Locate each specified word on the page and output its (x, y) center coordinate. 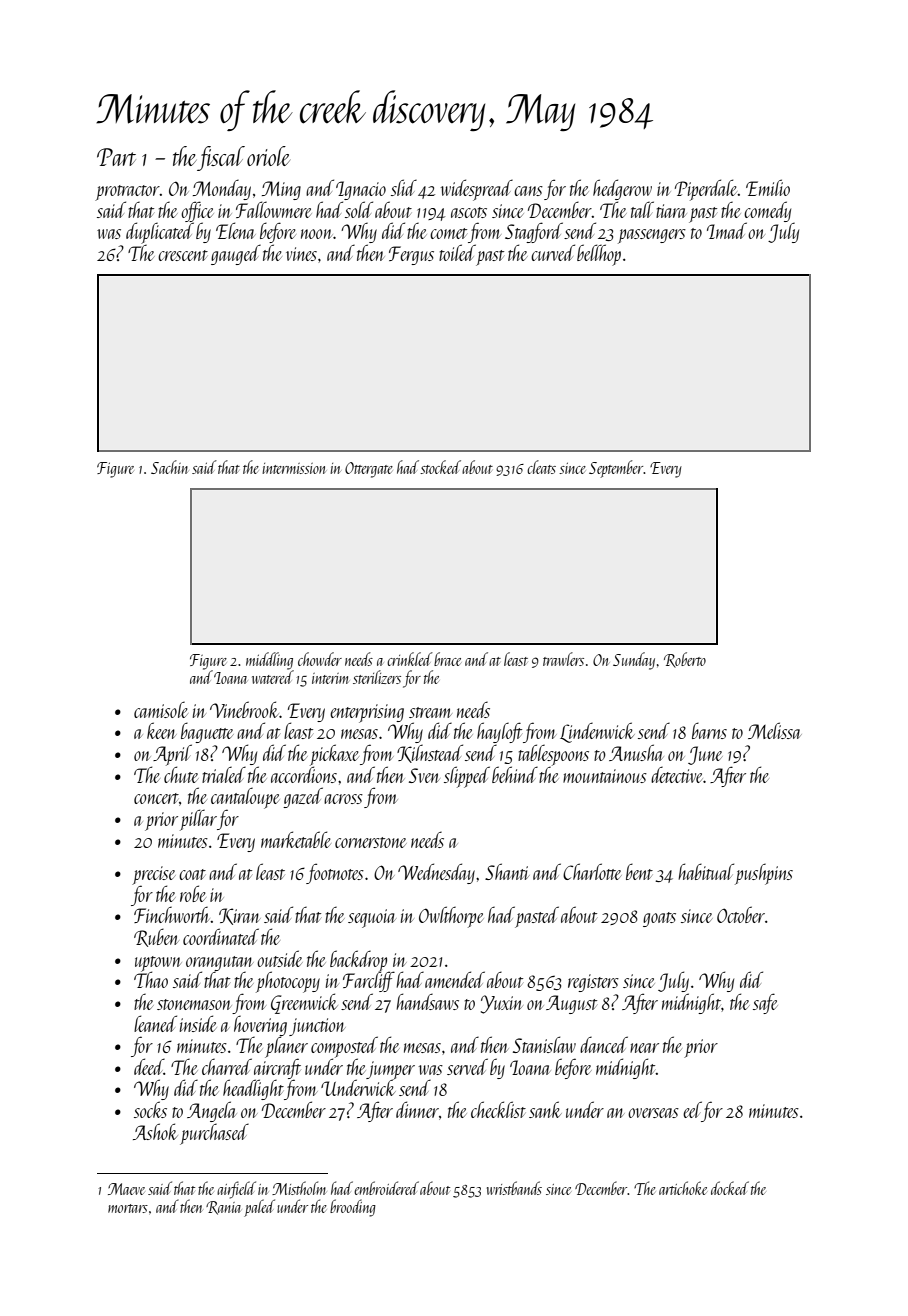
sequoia (372, 918)
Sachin (169, 467)
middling (269, 661)
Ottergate (369, 470)
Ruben (156, 937)
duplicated (160, 233)
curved (553, 252)
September (616, 469)
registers (593, 983)
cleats (541, 467)
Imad (727, 230)
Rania (223, 1208)
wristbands (514, 1188)
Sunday (634, 661)
